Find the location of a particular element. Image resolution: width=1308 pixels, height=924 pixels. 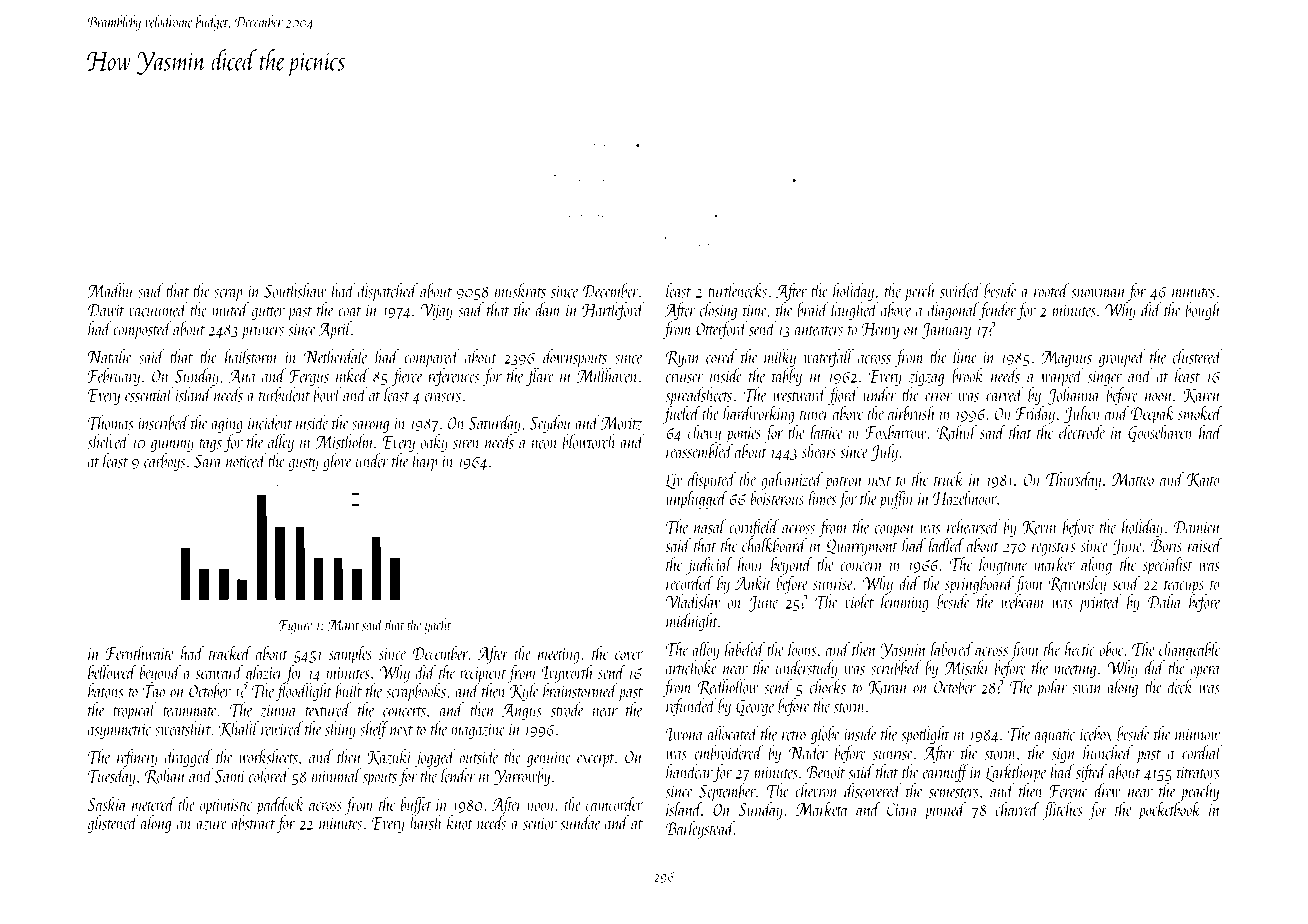

Southshaw is located at coordinates (295, 290).
